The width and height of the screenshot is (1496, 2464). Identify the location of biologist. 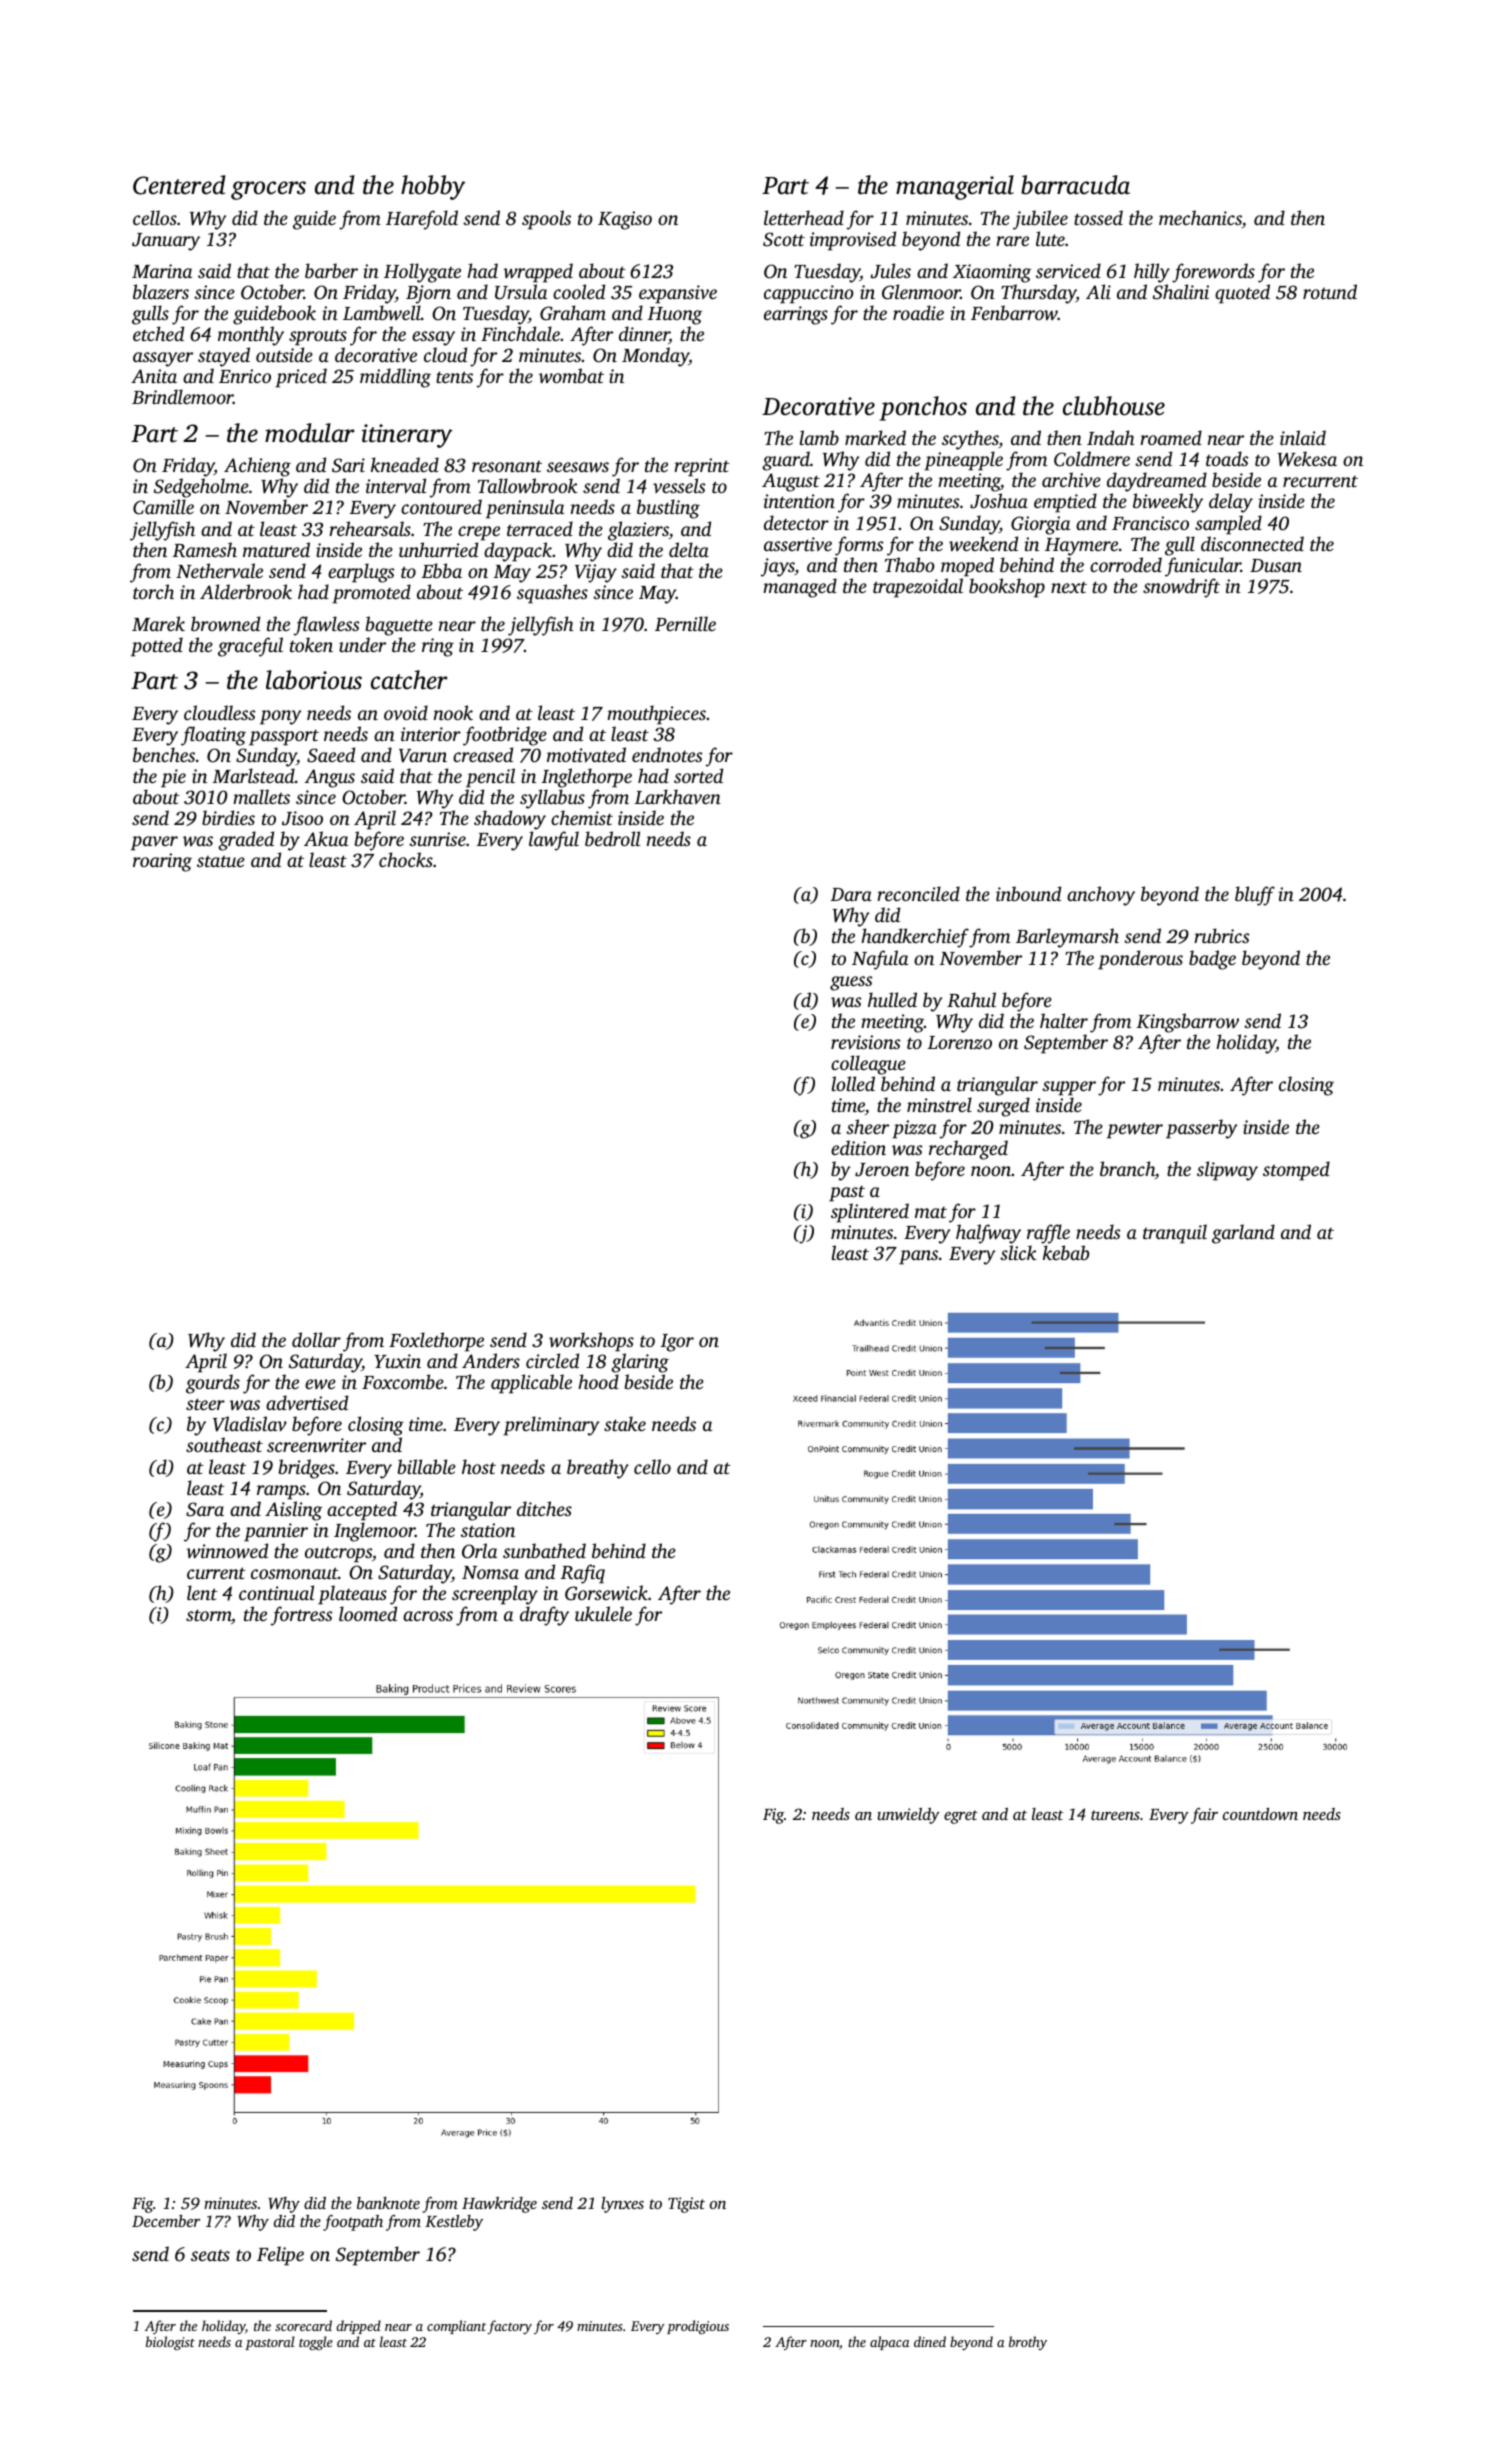
(170, 2343).
